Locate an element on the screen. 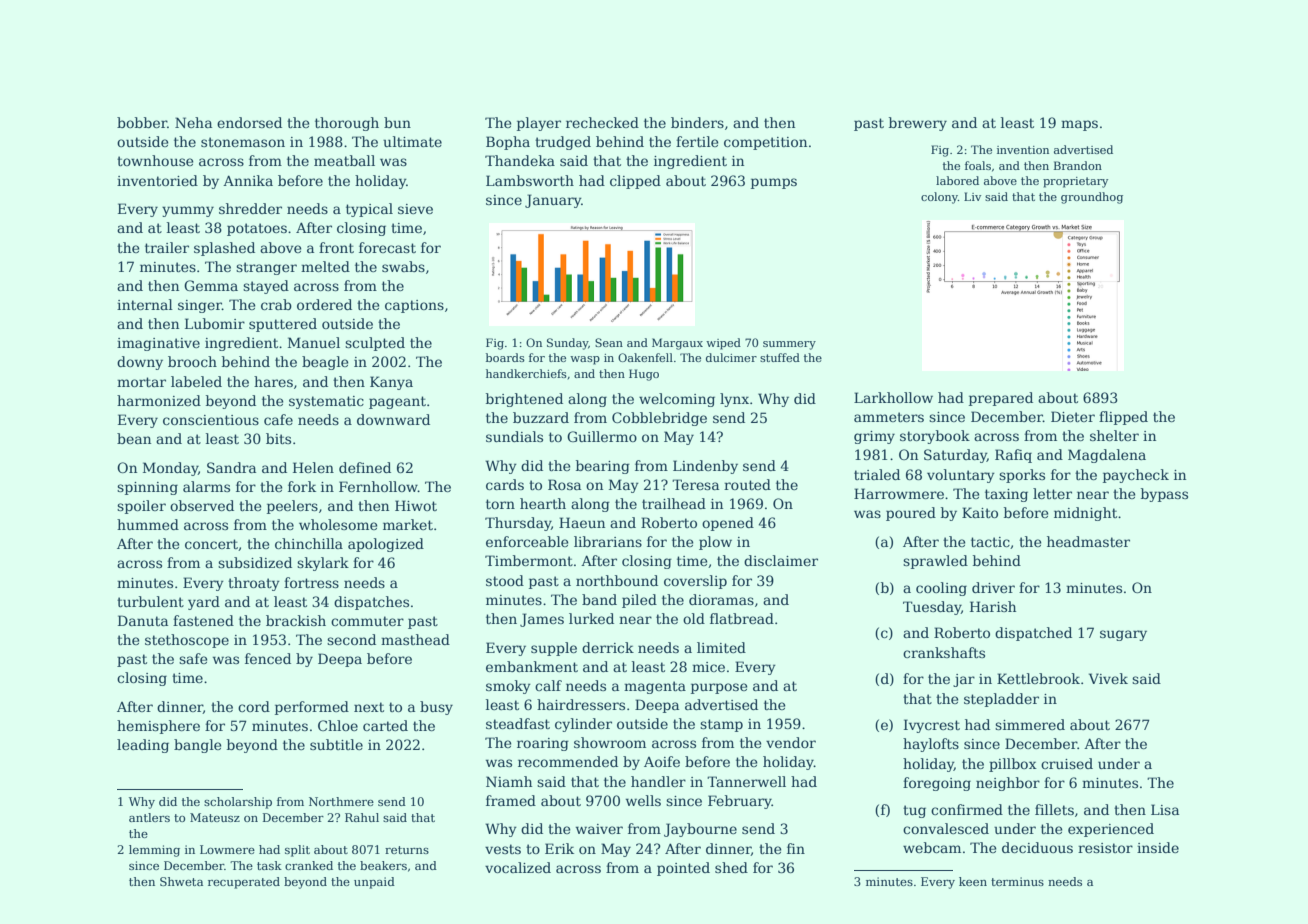 This screenshot has width=1308, height=924. summery is located at coordinates (789, 345).
